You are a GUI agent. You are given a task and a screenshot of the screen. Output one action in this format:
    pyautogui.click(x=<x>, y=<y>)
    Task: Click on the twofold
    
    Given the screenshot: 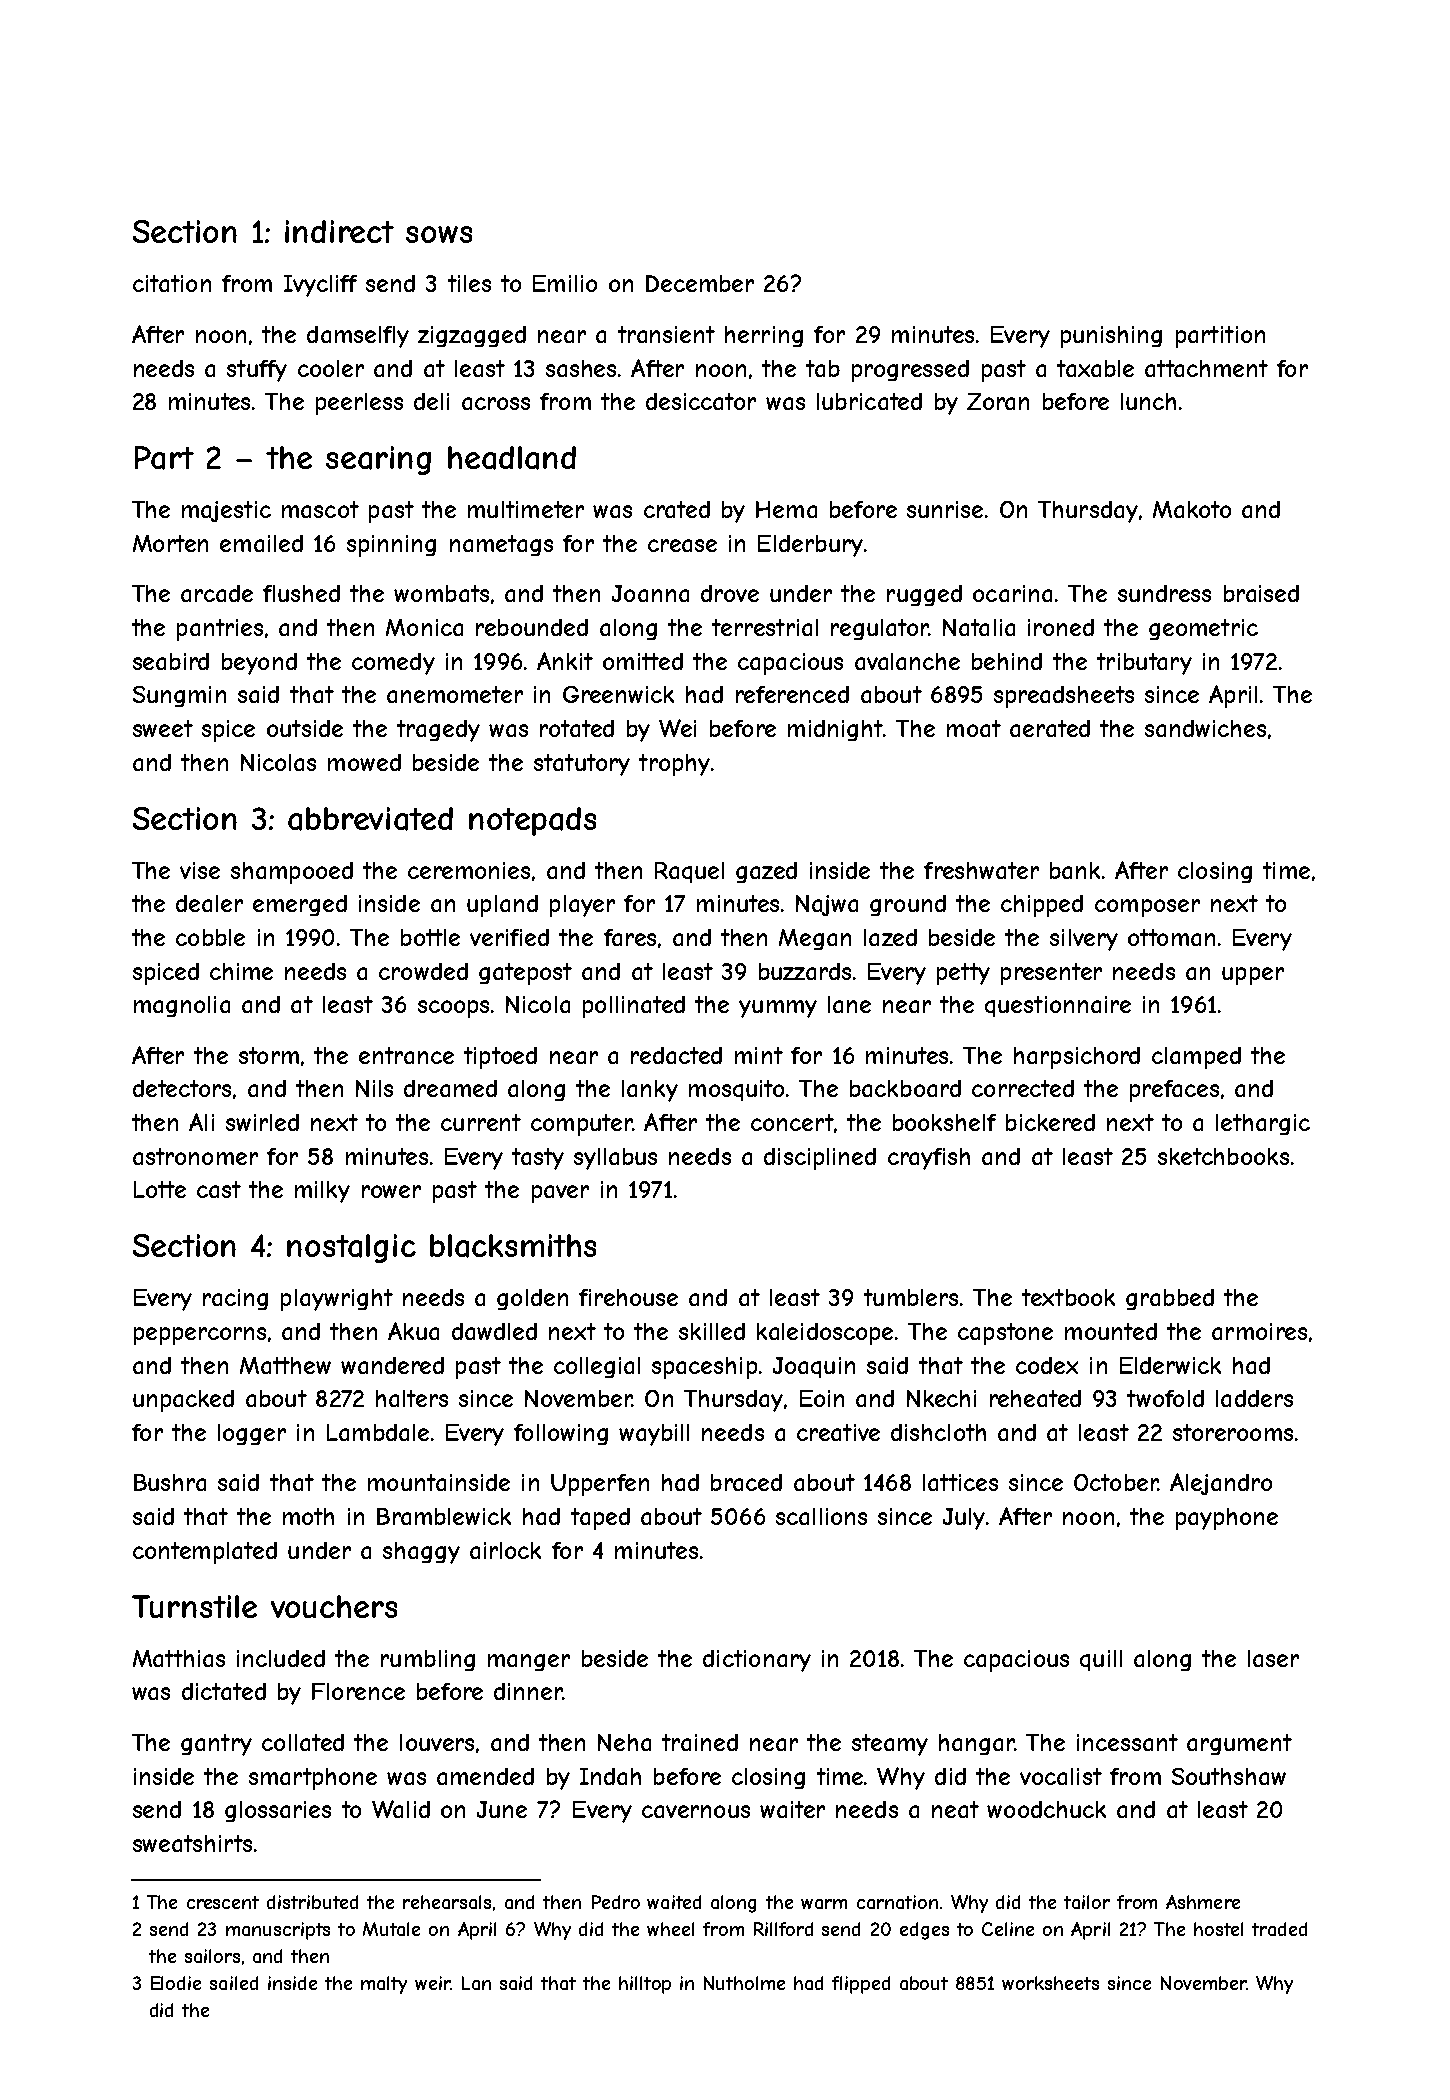 What is the action you would take?
    pyautogui.click(x=1165, y=1398)
